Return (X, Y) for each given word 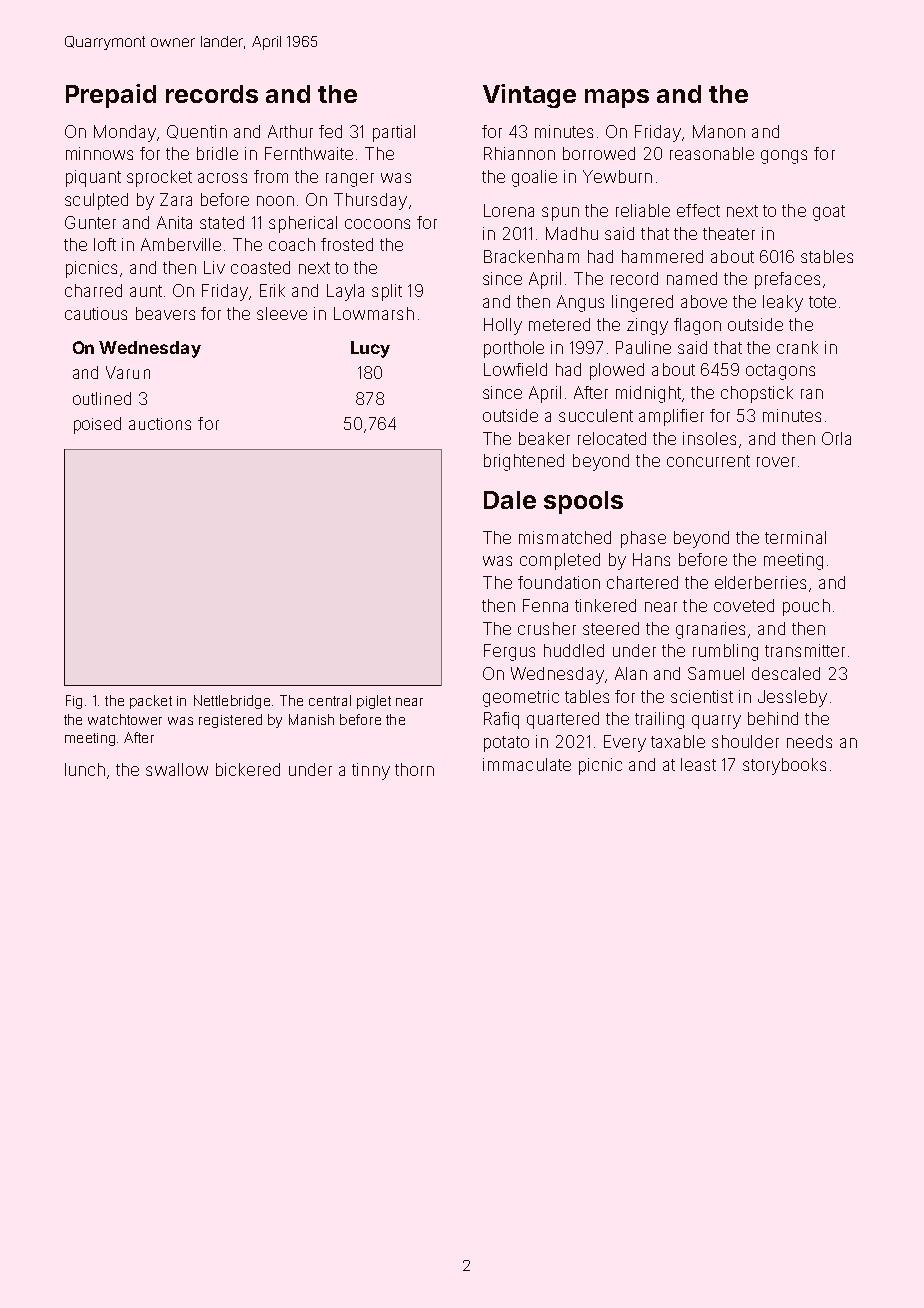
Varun (128, 372)
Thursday (370, 201)
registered (230, 721)
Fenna (545, 605)
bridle (217, 153)
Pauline (643, 347)
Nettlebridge (232, 702)
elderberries (760, 582)
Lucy (370, 349)
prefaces (787, 280)
